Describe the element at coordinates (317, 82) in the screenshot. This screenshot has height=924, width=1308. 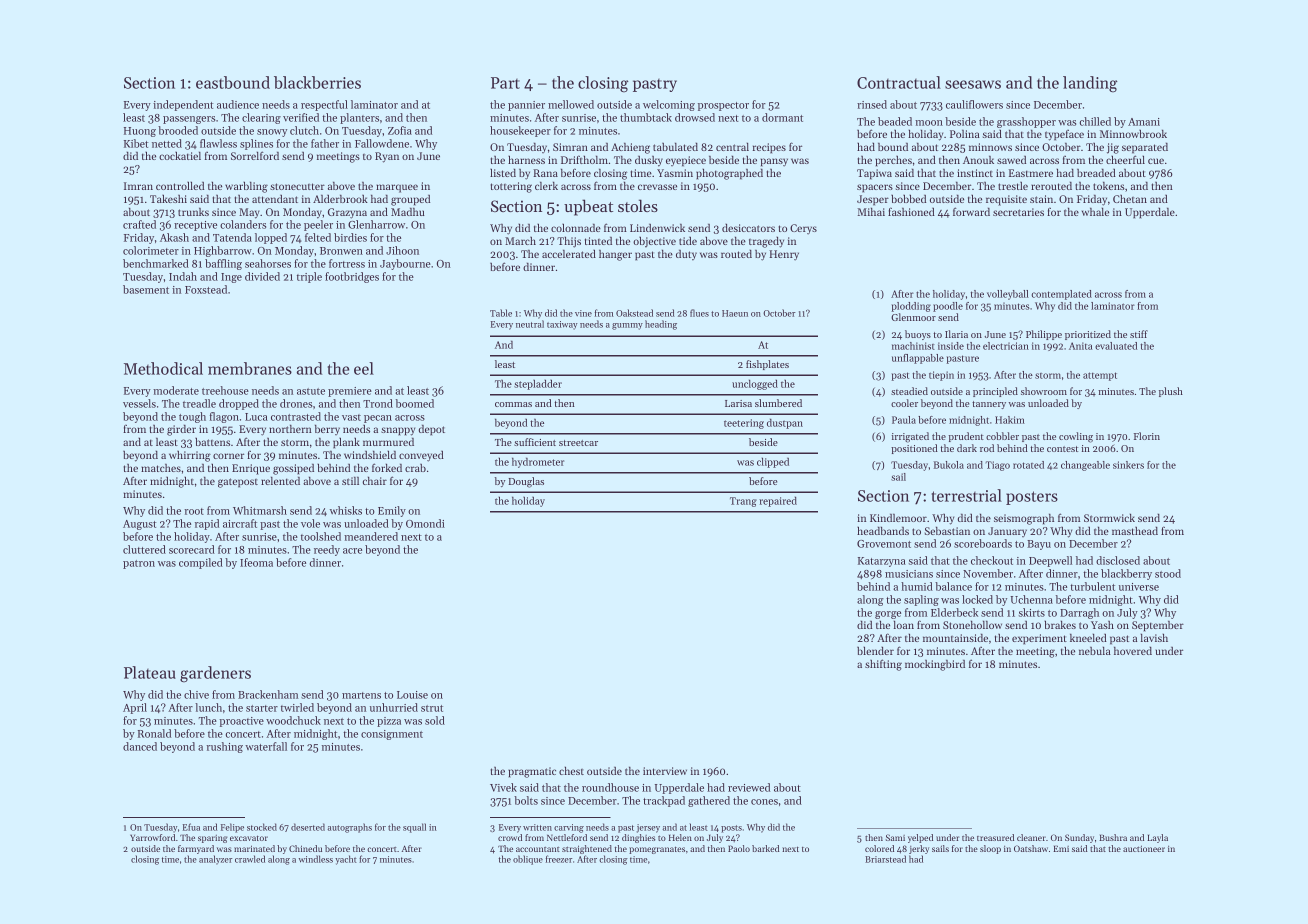
I see `blackberries` at that location.
